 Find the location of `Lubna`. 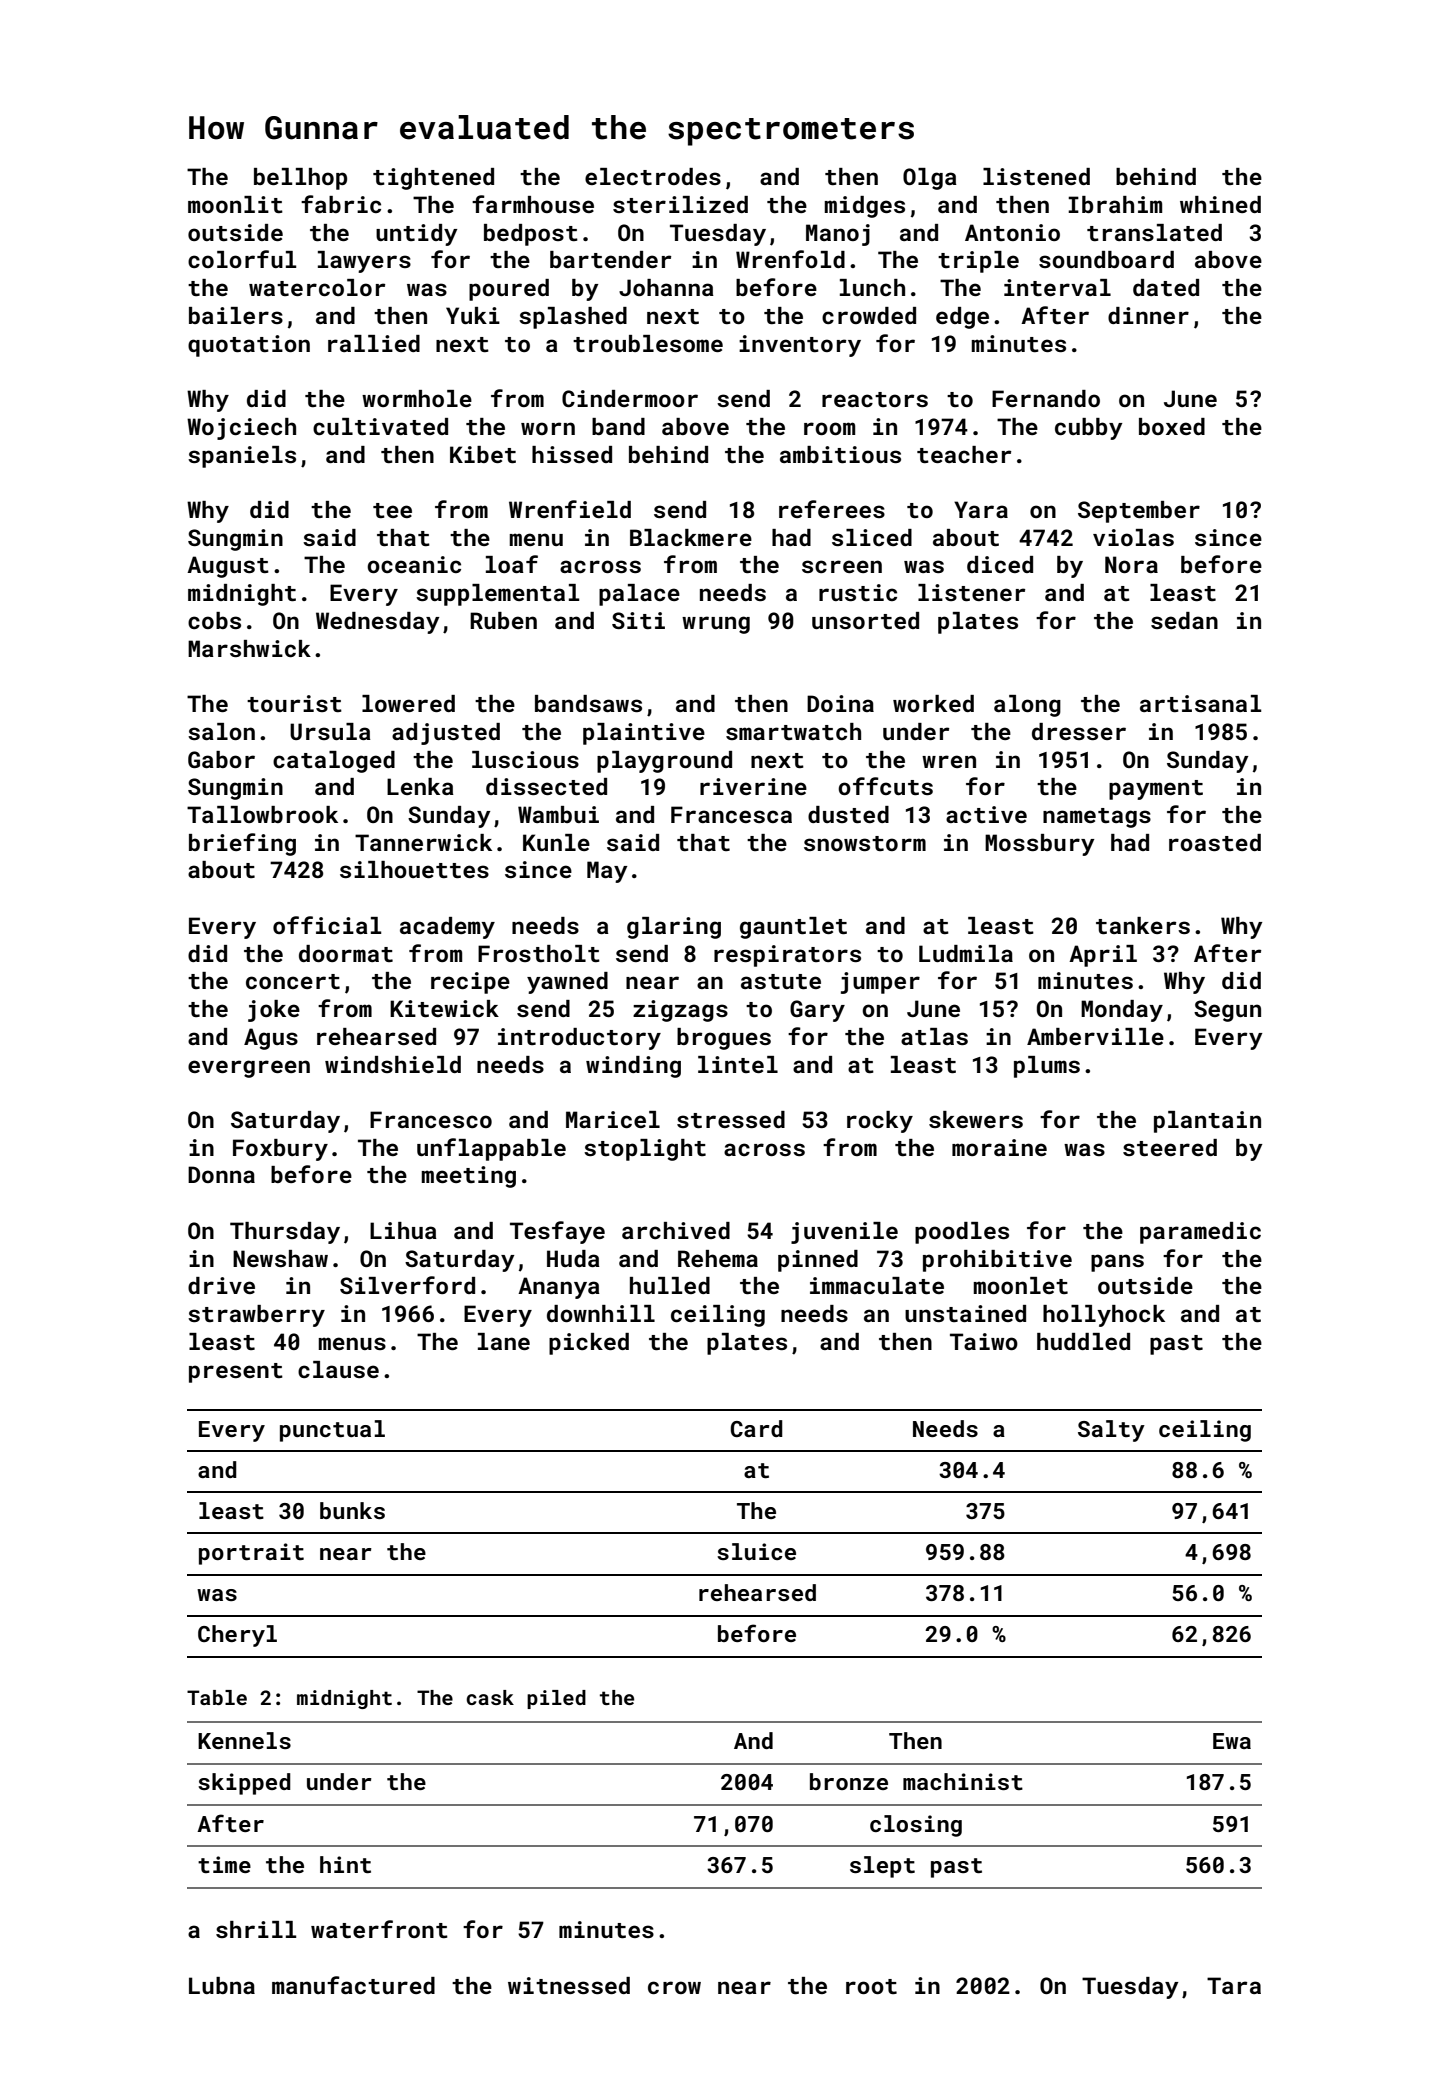

Lubna is located at coordinates (222, 1985).
